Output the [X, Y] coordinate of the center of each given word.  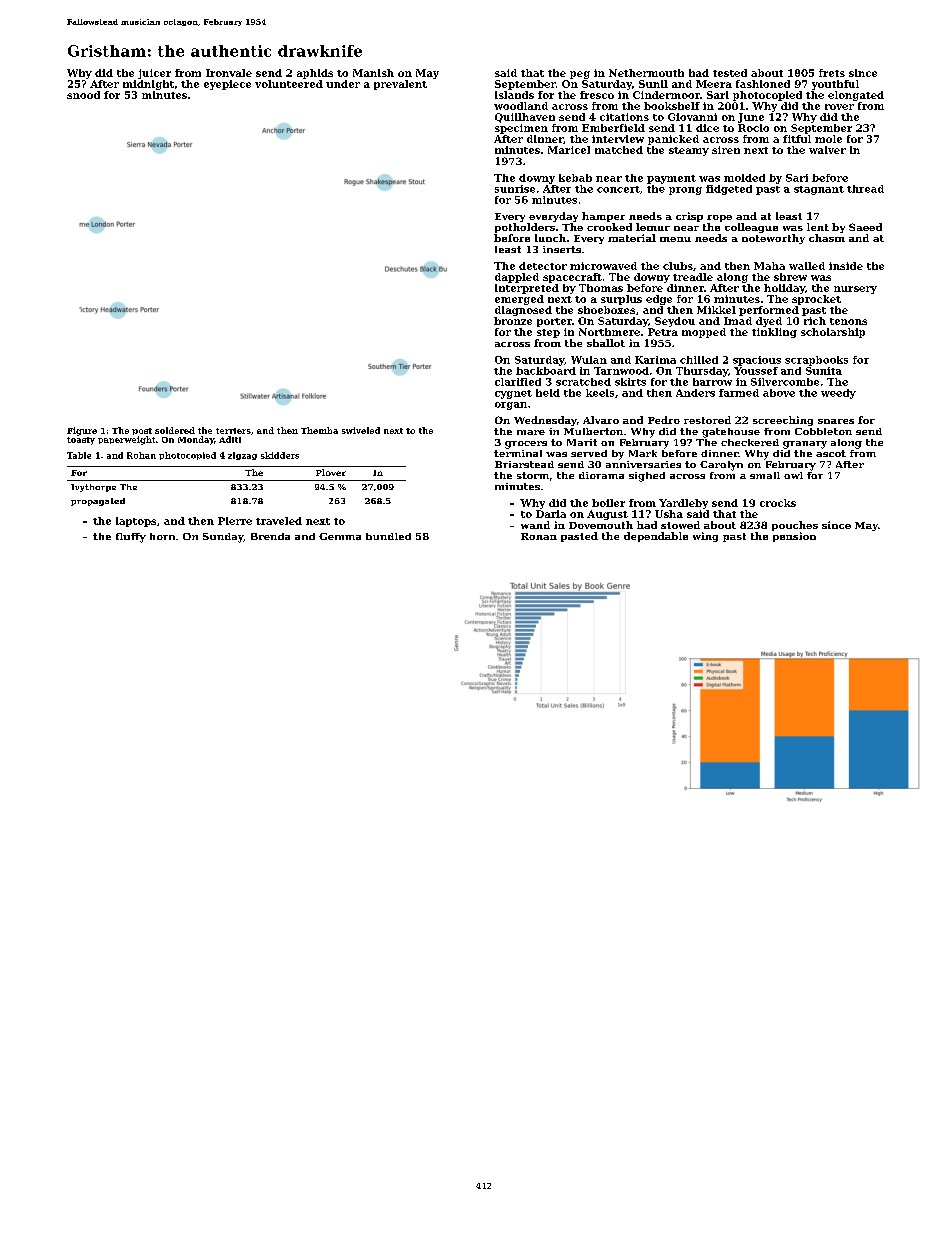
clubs [678, 266]
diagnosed [523, 311]
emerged [519, 300]
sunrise [515, 189]
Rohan [141, 455]
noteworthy [773, 239]
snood [83, 95]
